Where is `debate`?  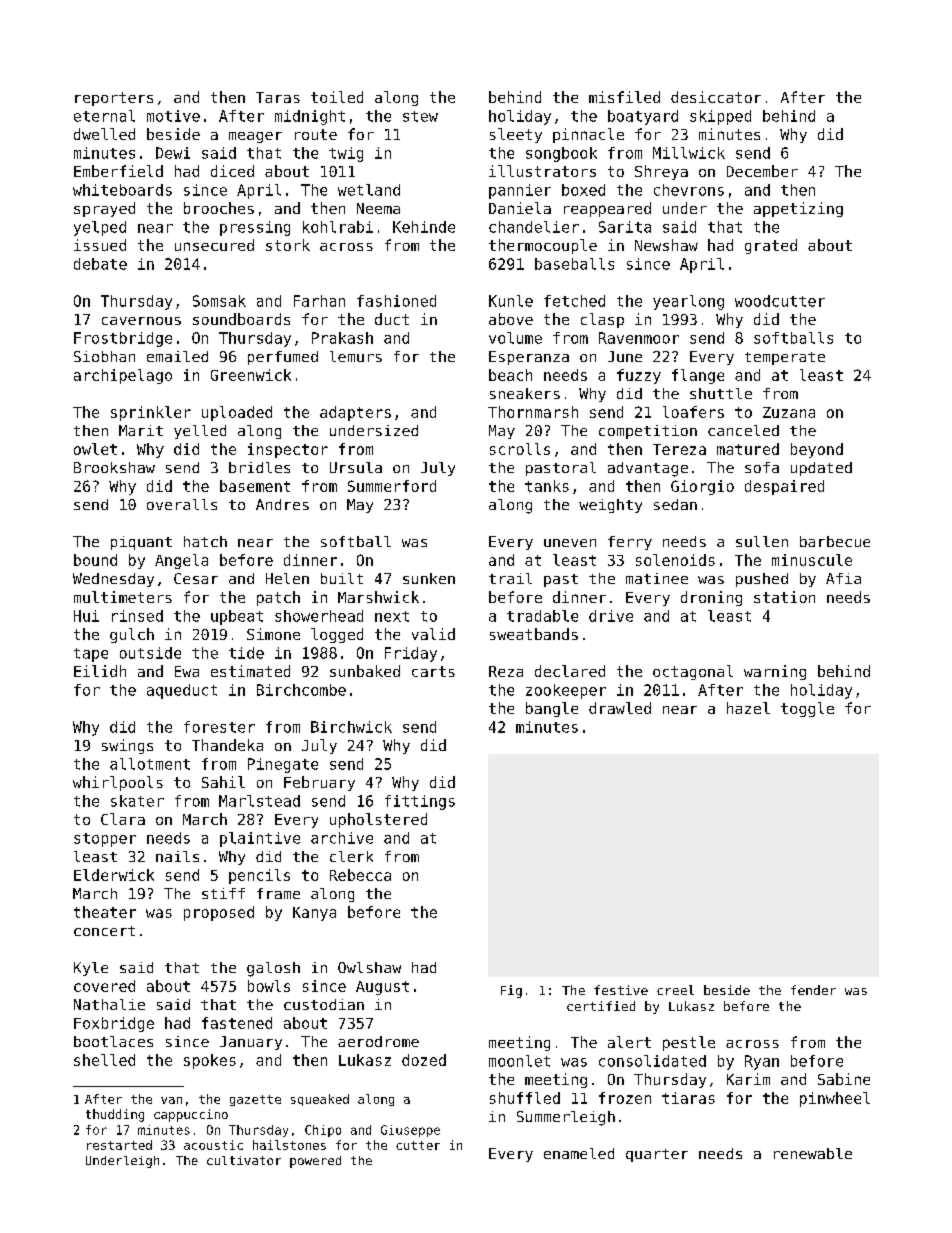
debate is located at coordinates (100, 264).
